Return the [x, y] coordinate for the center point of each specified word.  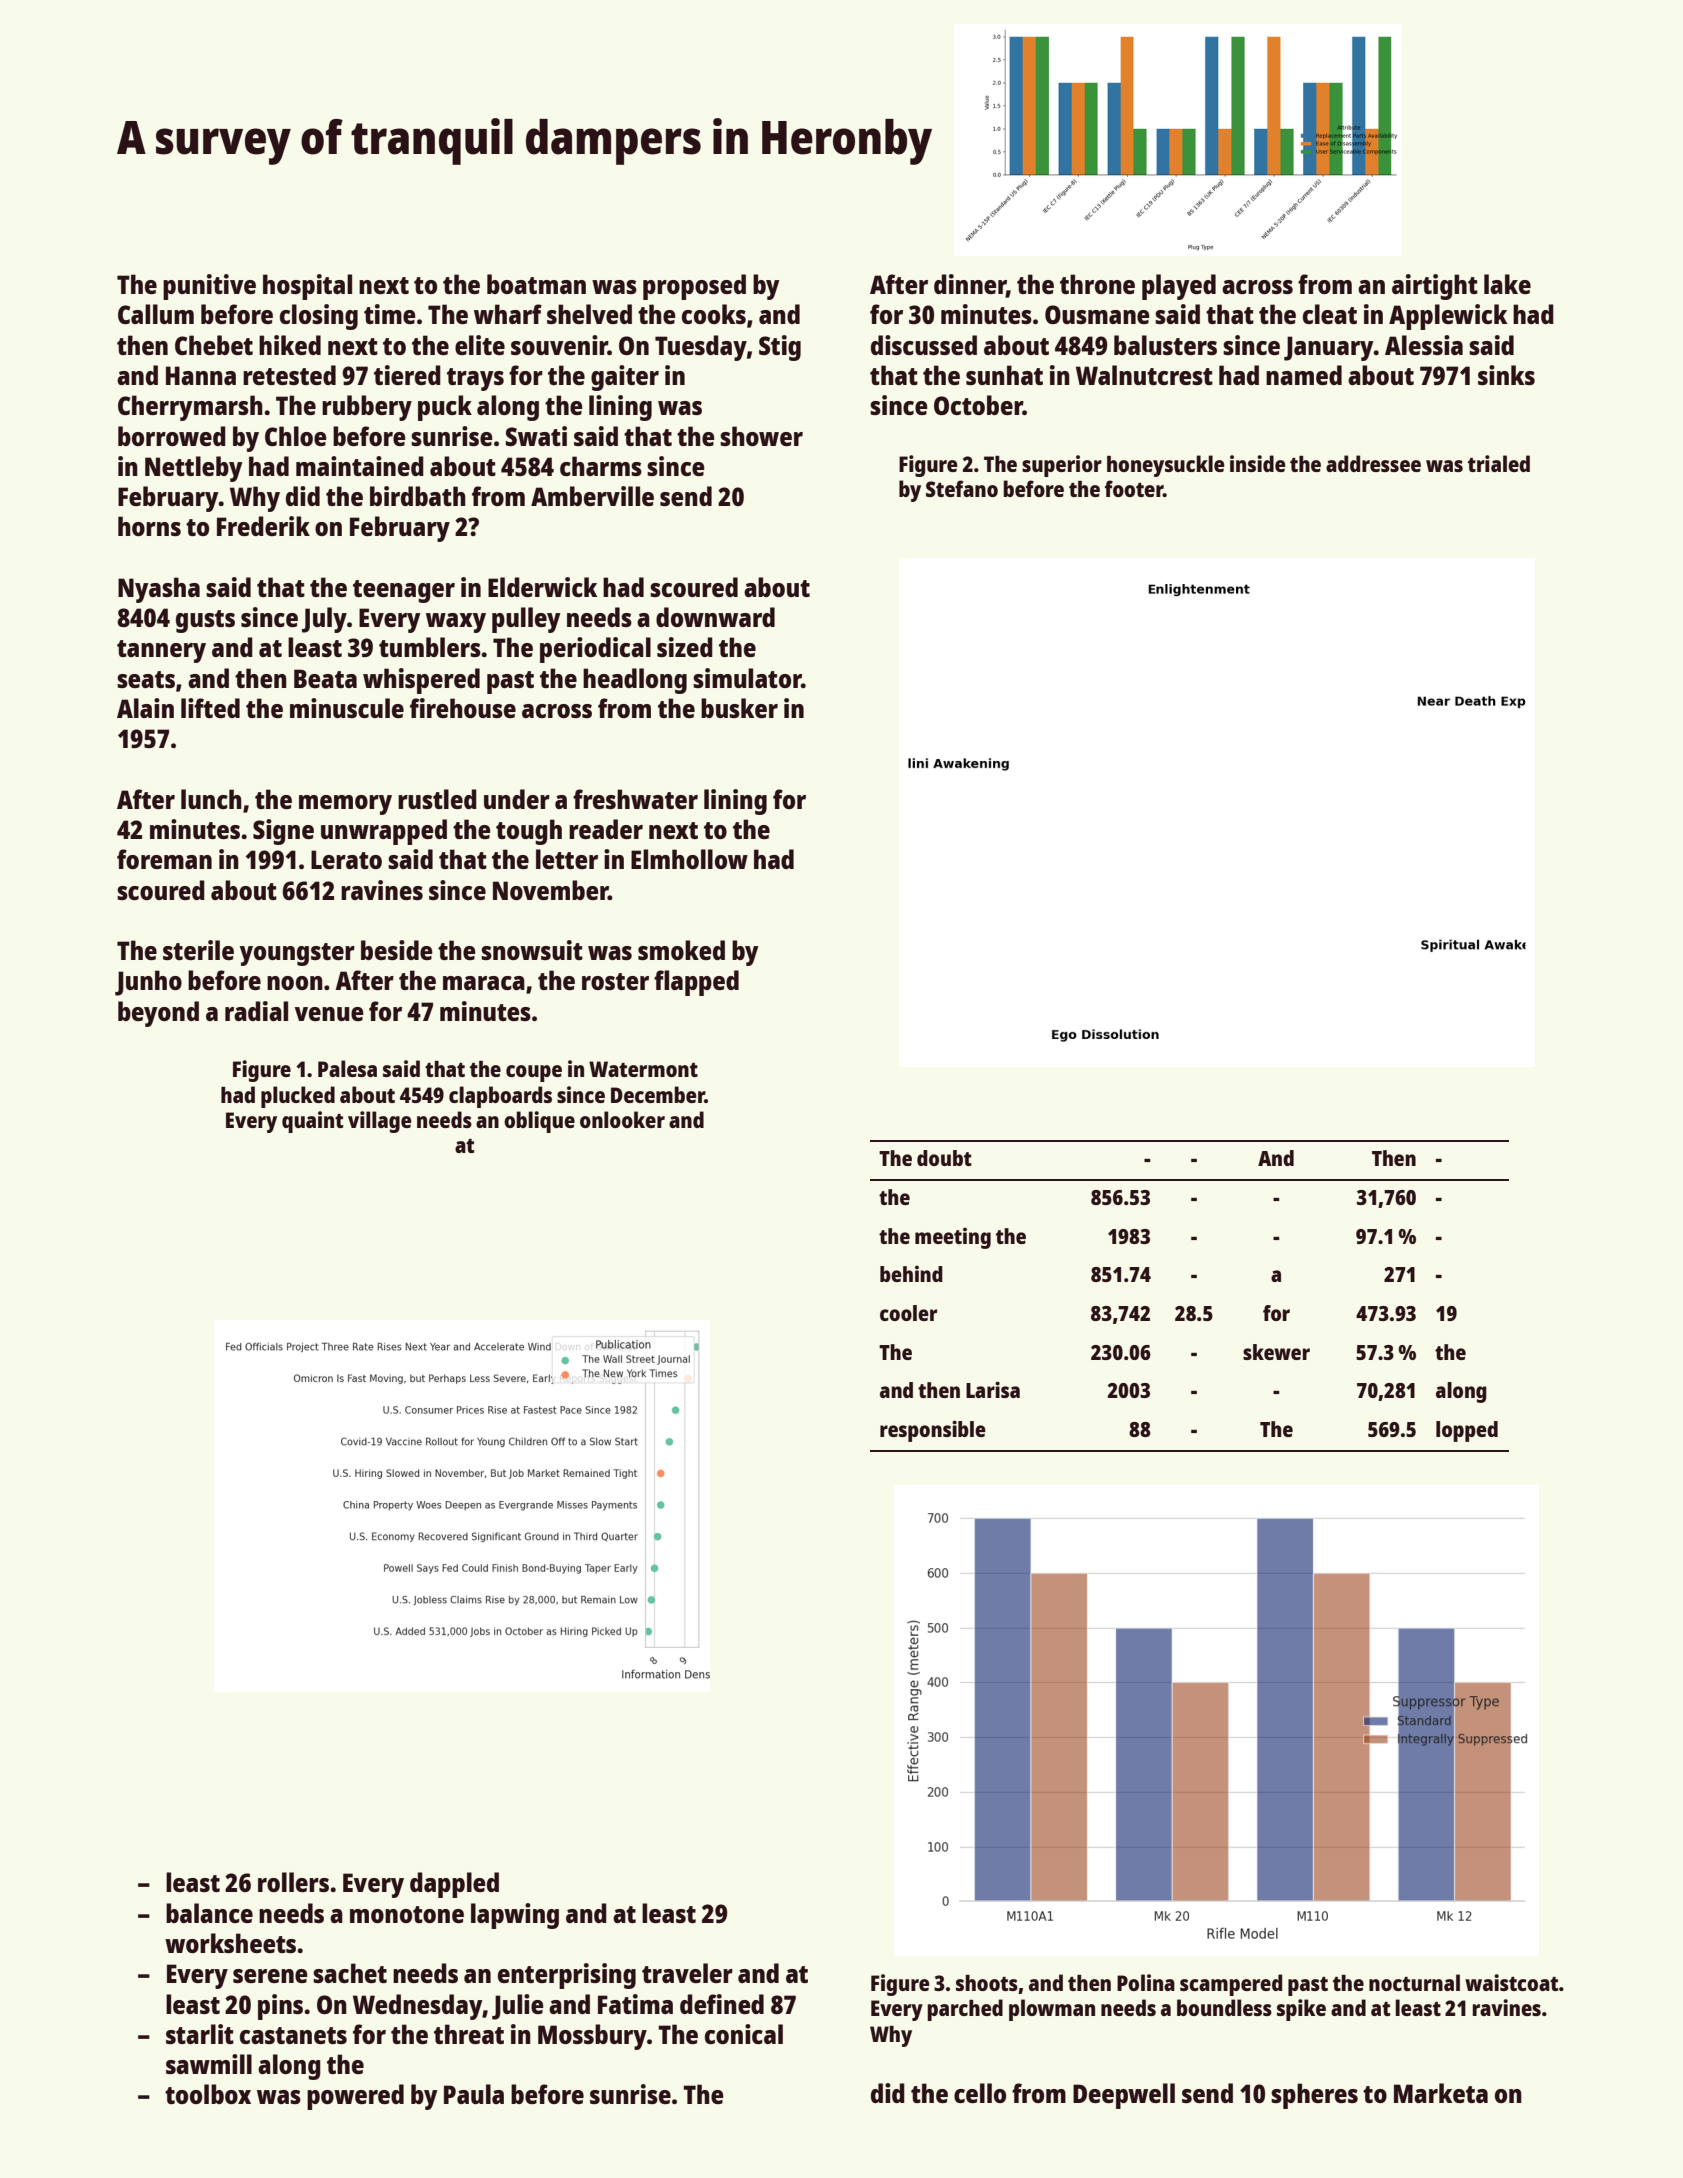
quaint [312, 1122]
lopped [1467, 1431]
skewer [1276, 1352]
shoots [987, 1983]
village [380, 1122]
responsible [933, 1431]
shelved [589, 314]
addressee [1373, 463]
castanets [293, 2035]
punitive [209, 287]
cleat [1330, 314]
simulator [747, 678]
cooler [908, 1313]
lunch [211, 799]
